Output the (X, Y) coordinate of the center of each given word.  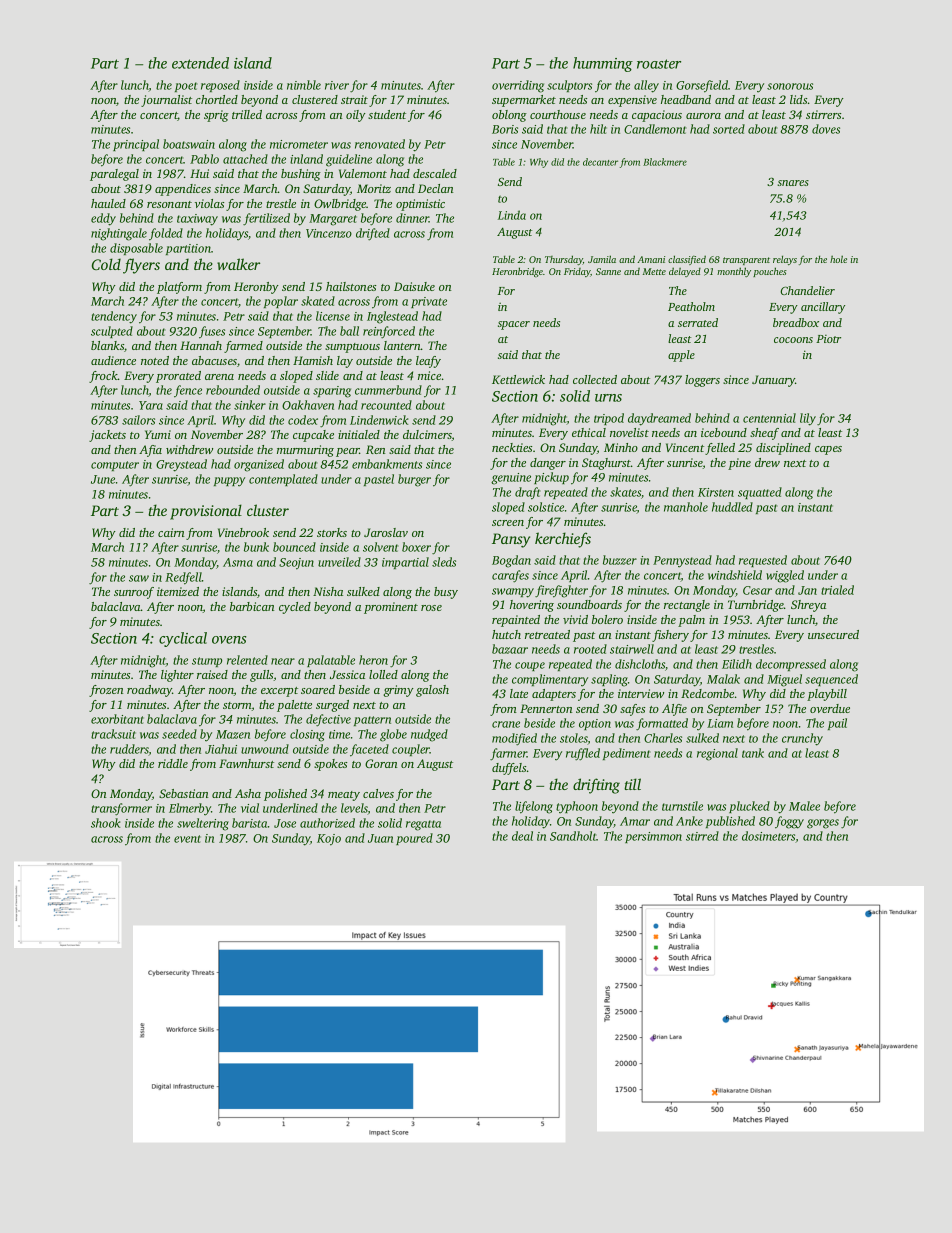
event (187, 839)
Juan (380, 838)
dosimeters (769, 837)
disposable (136, 249)
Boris (505, 129)
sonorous (790, 86)
